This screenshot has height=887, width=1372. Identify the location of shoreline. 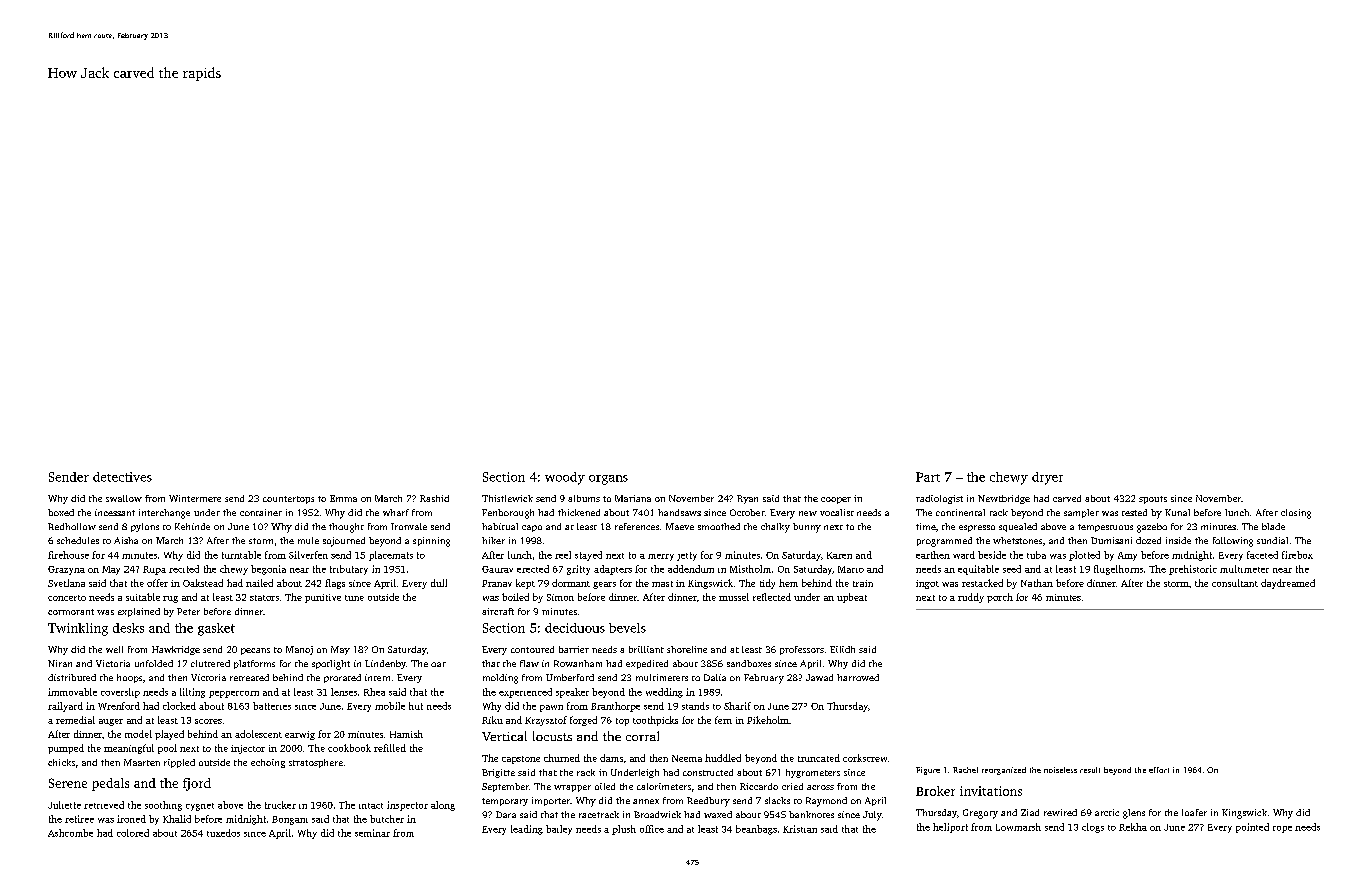
(687, 649).
